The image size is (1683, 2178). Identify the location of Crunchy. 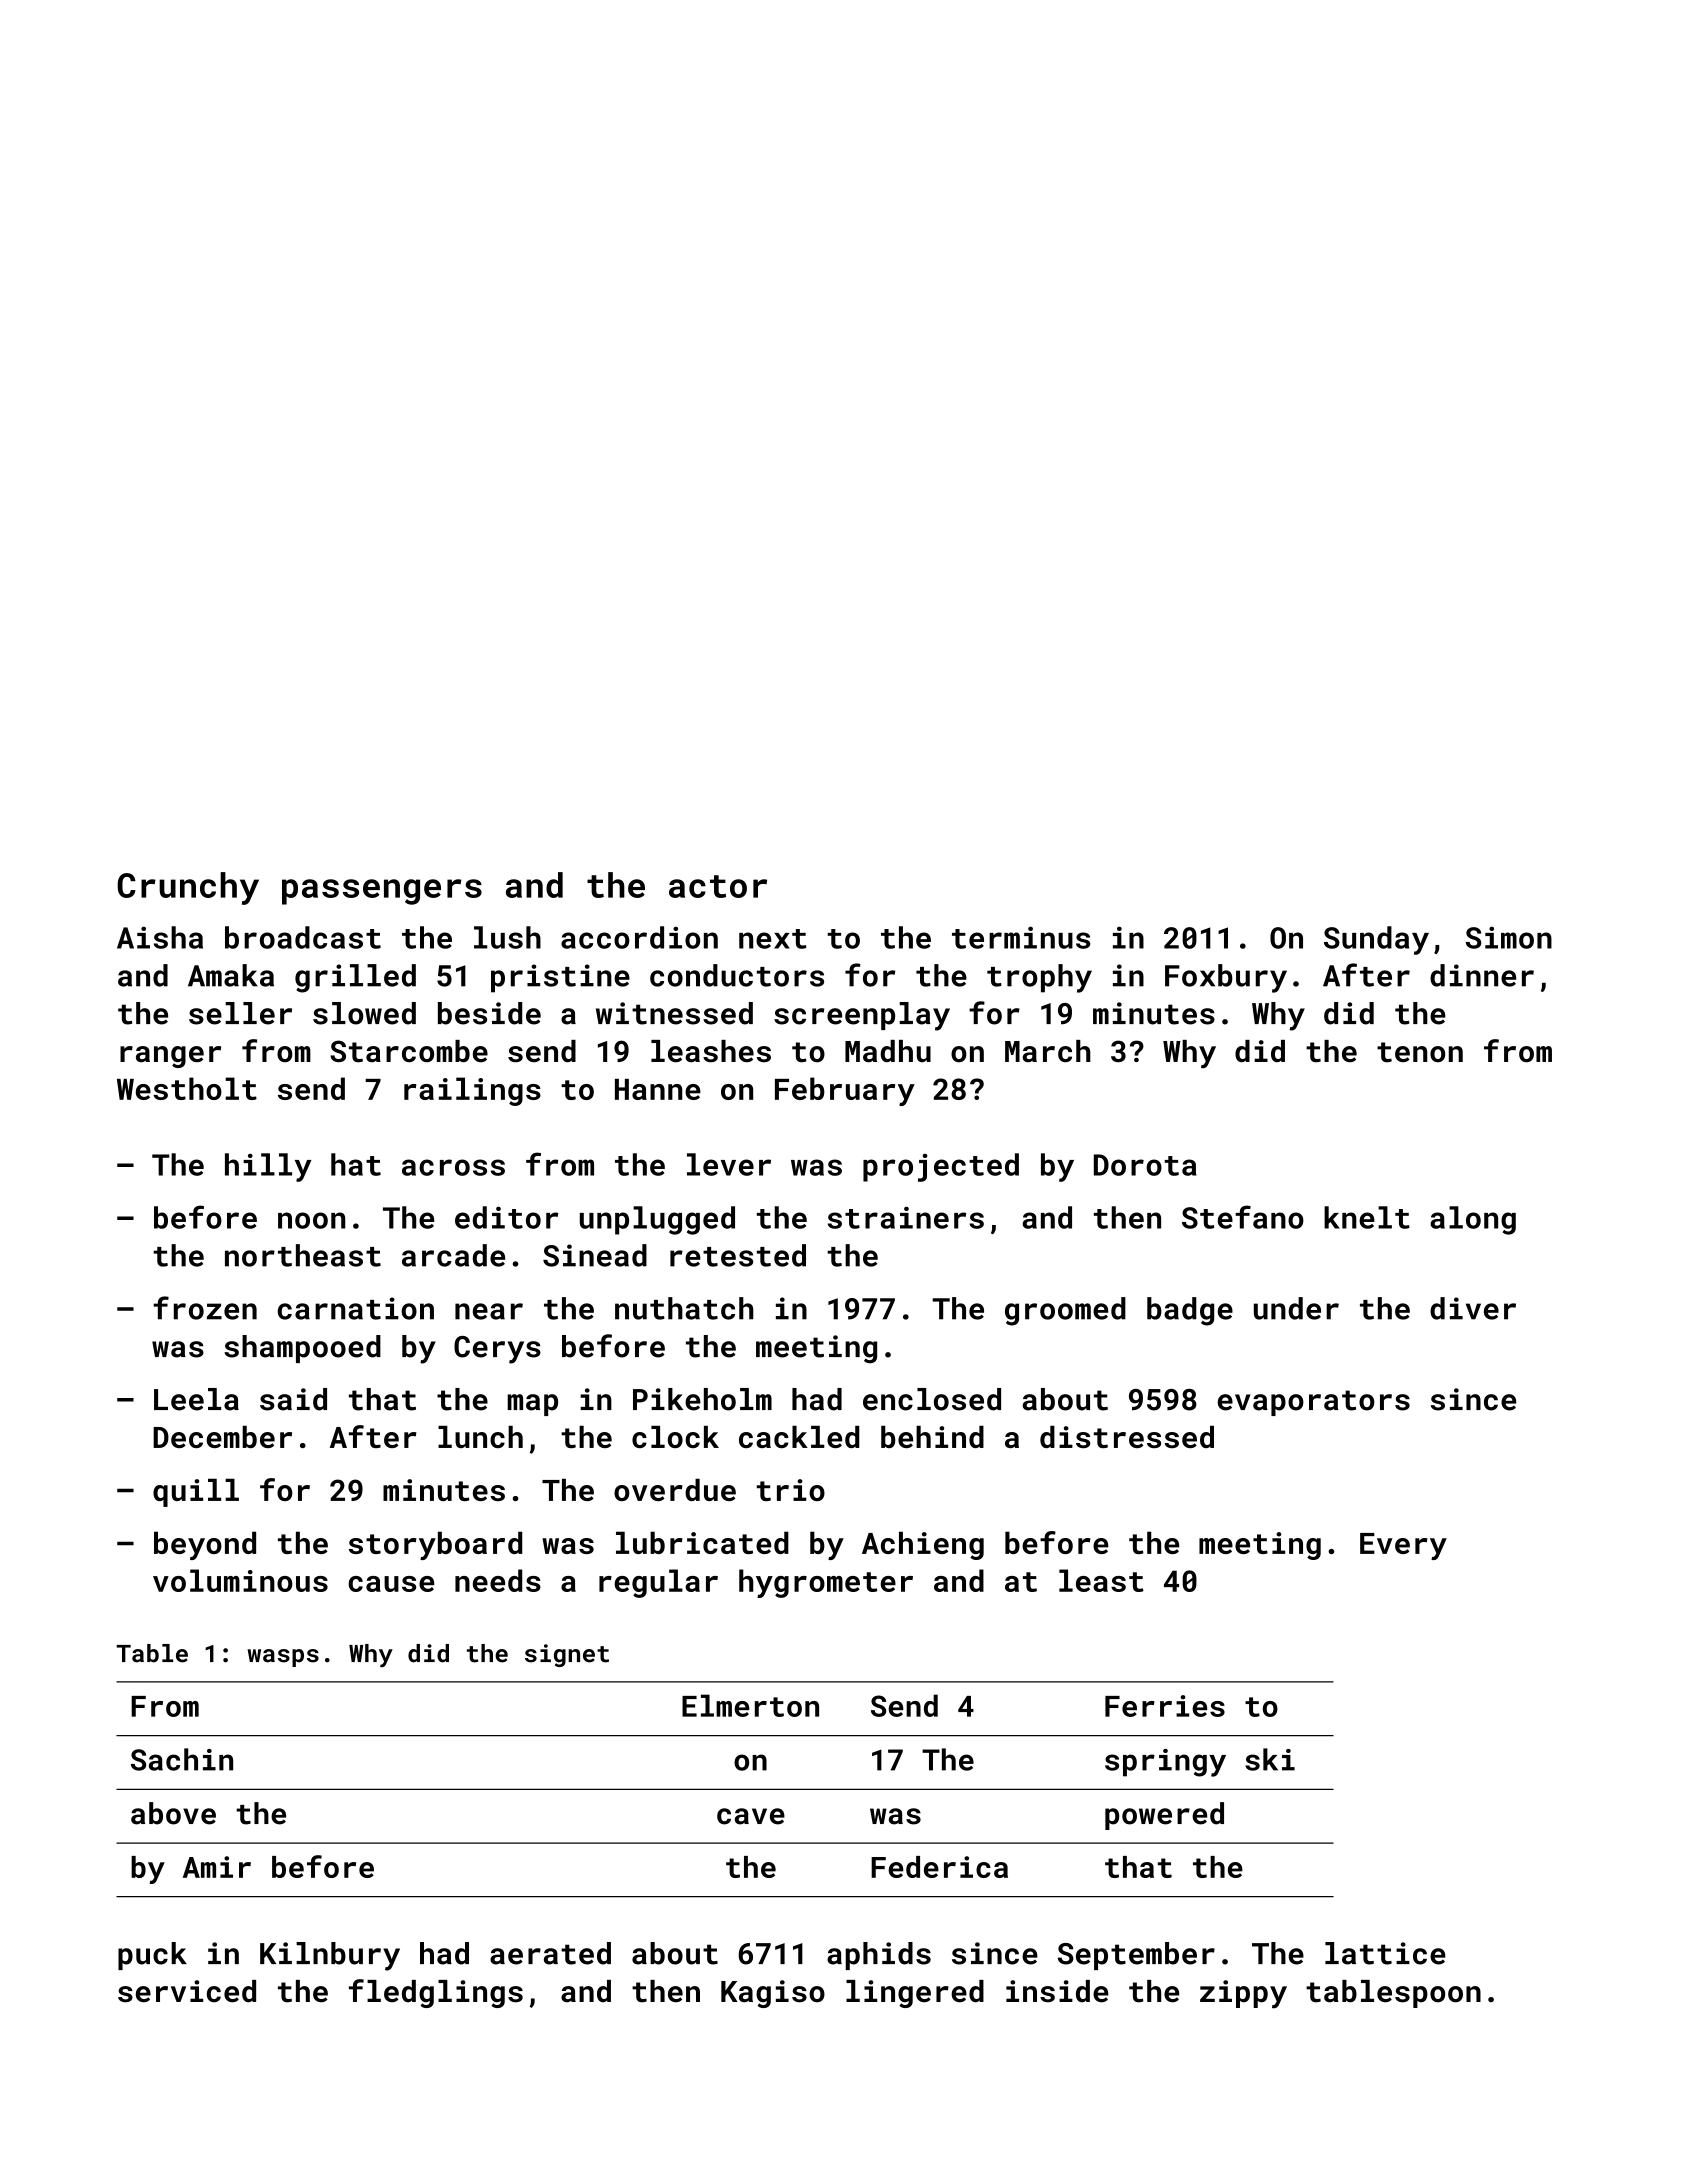
(188, 888).
